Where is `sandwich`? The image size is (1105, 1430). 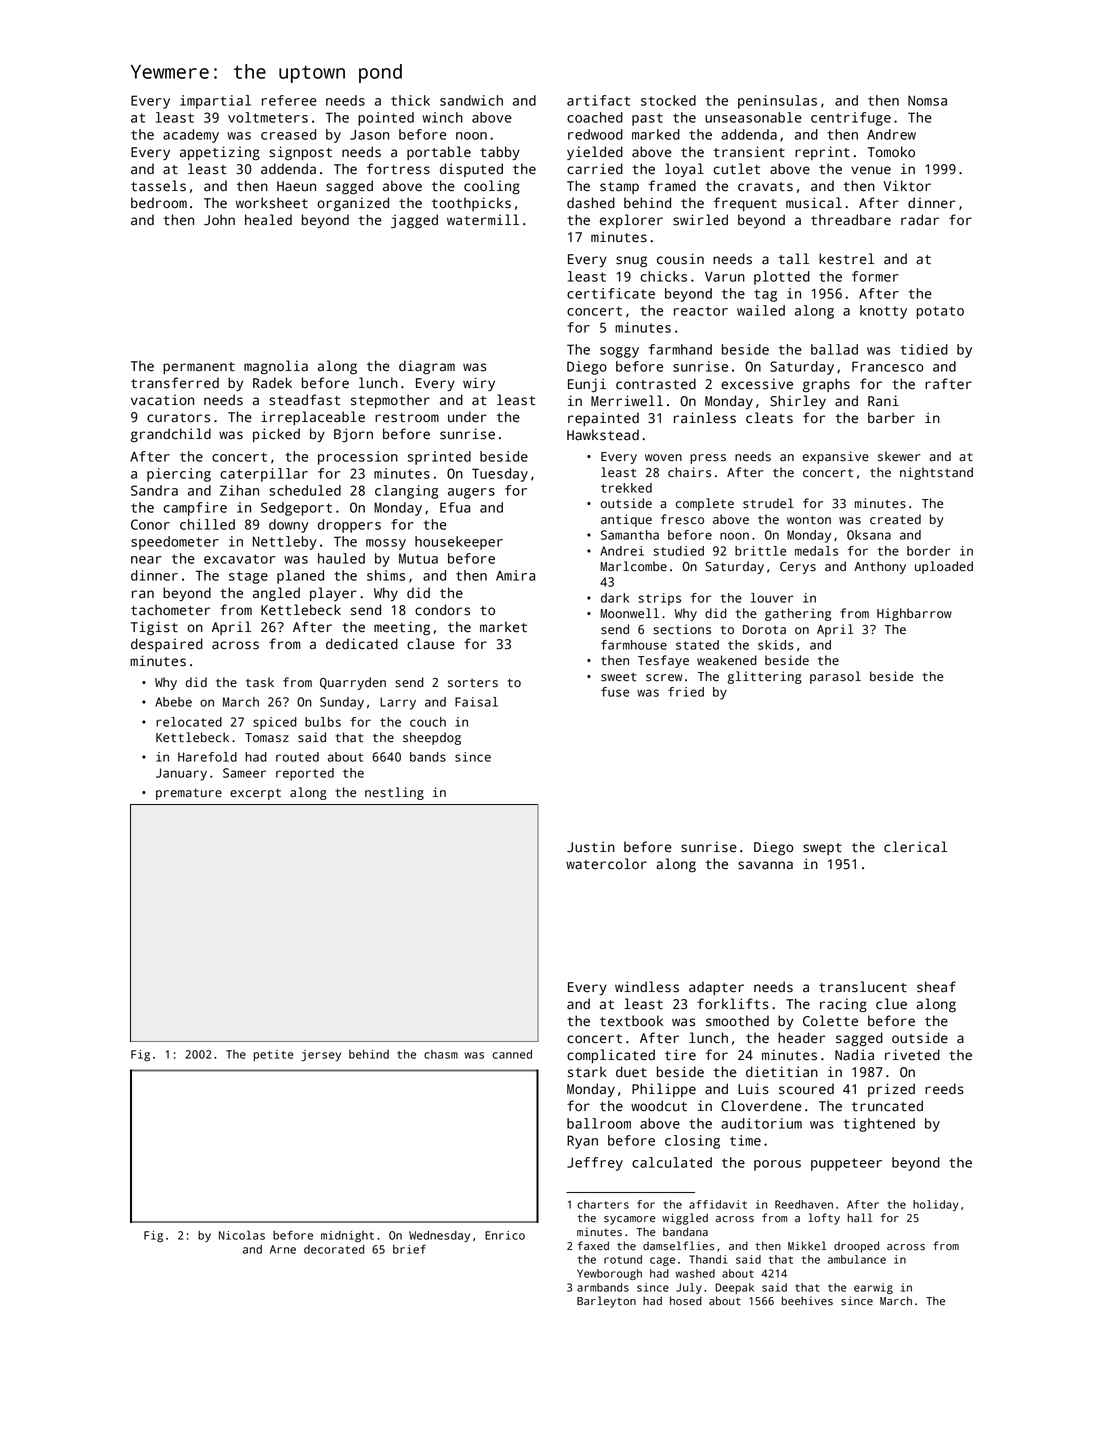
sandwich is located at coordinates (471, 100).
